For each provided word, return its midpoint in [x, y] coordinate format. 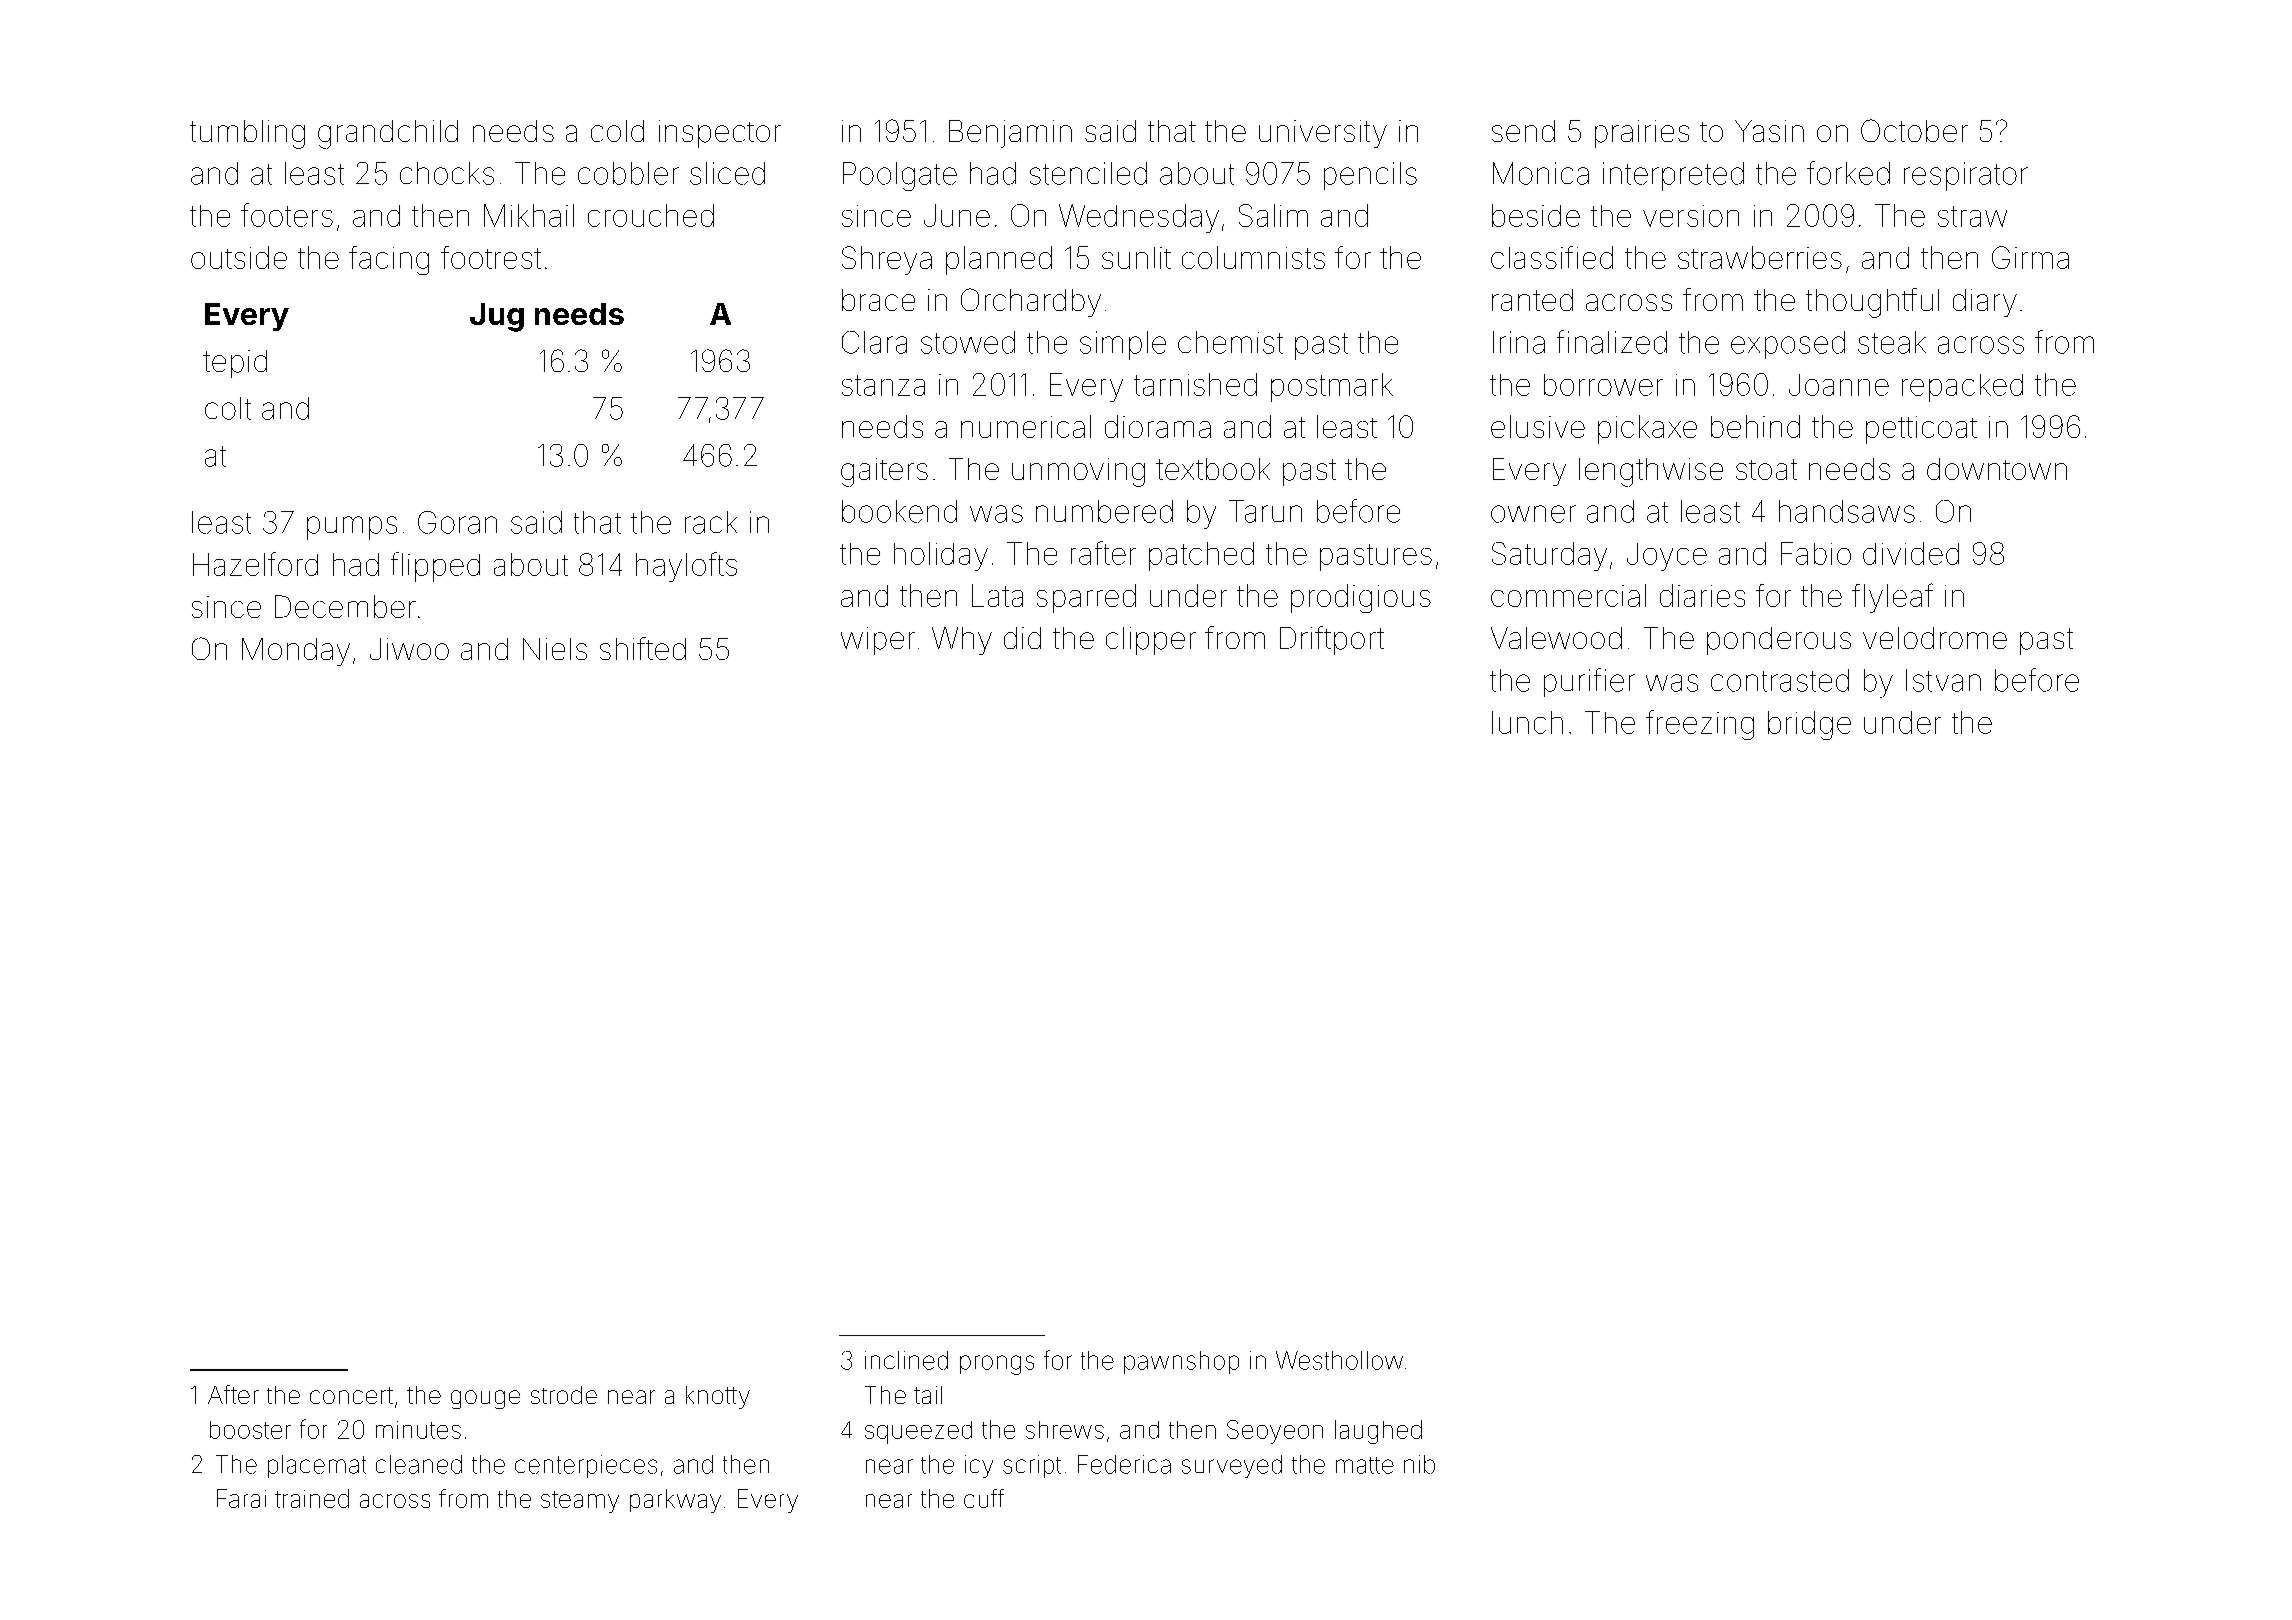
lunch [1527, 722]
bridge [1809, 725]
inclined [906, 1360]
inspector [720, 134]
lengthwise [1651, 472]
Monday [296, 652]
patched [1201, 556]
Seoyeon [1275, 1432]
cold [617, 131]
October [1914, 130]
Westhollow [1339, 1360]
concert [351, 1395]
